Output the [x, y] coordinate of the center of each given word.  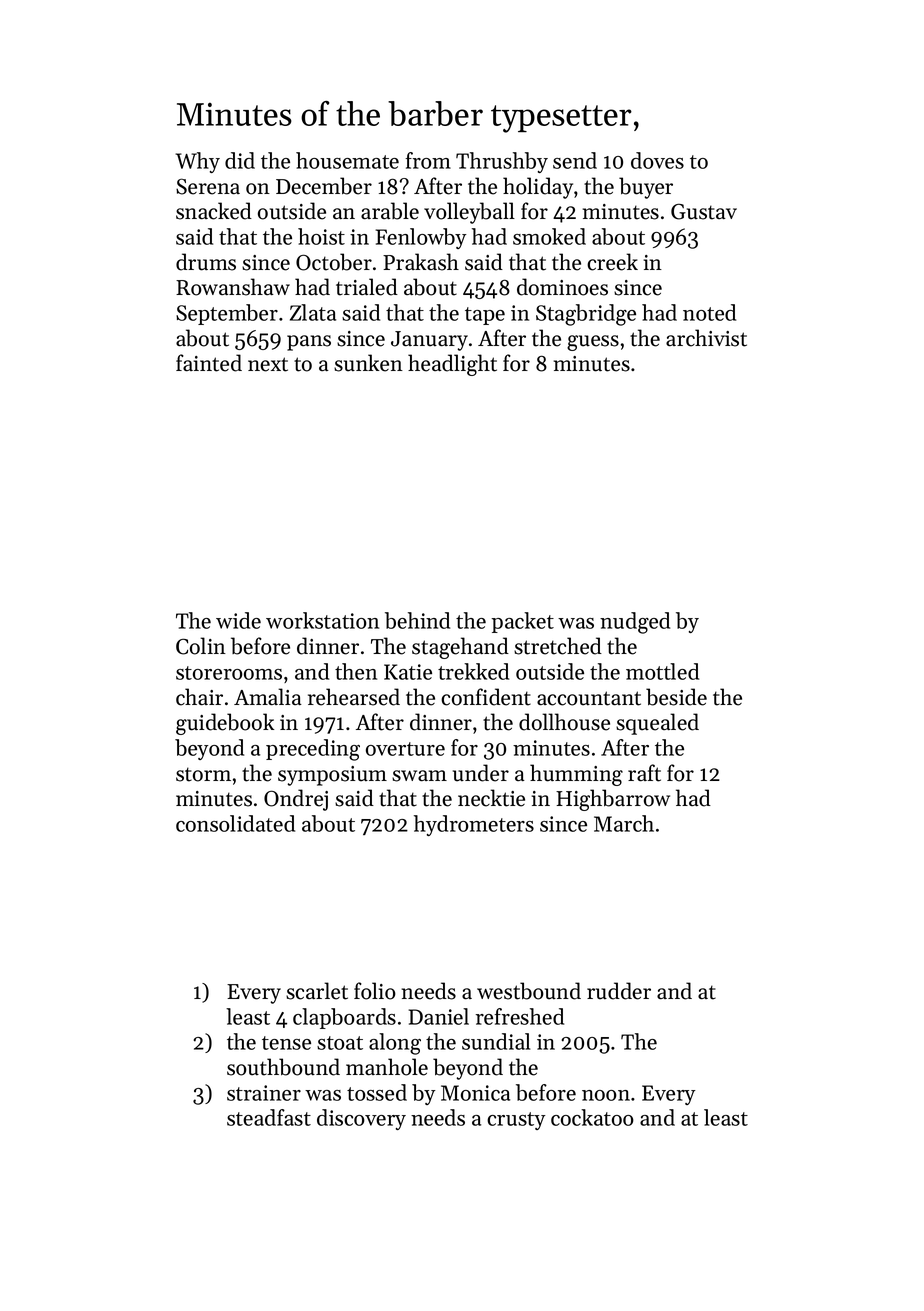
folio [375, 991]
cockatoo [592, 1117]
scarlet [317, 991]
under [481, 773]
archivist [706, 338]
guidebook [225, 724]
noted [709, 312]
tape [485, 316]
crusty [516, 1121]
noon [606, 1095]
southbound [283, 1067]
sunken [368, 363]
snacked [214, 211]
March [624, 823]
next [268, 364]
